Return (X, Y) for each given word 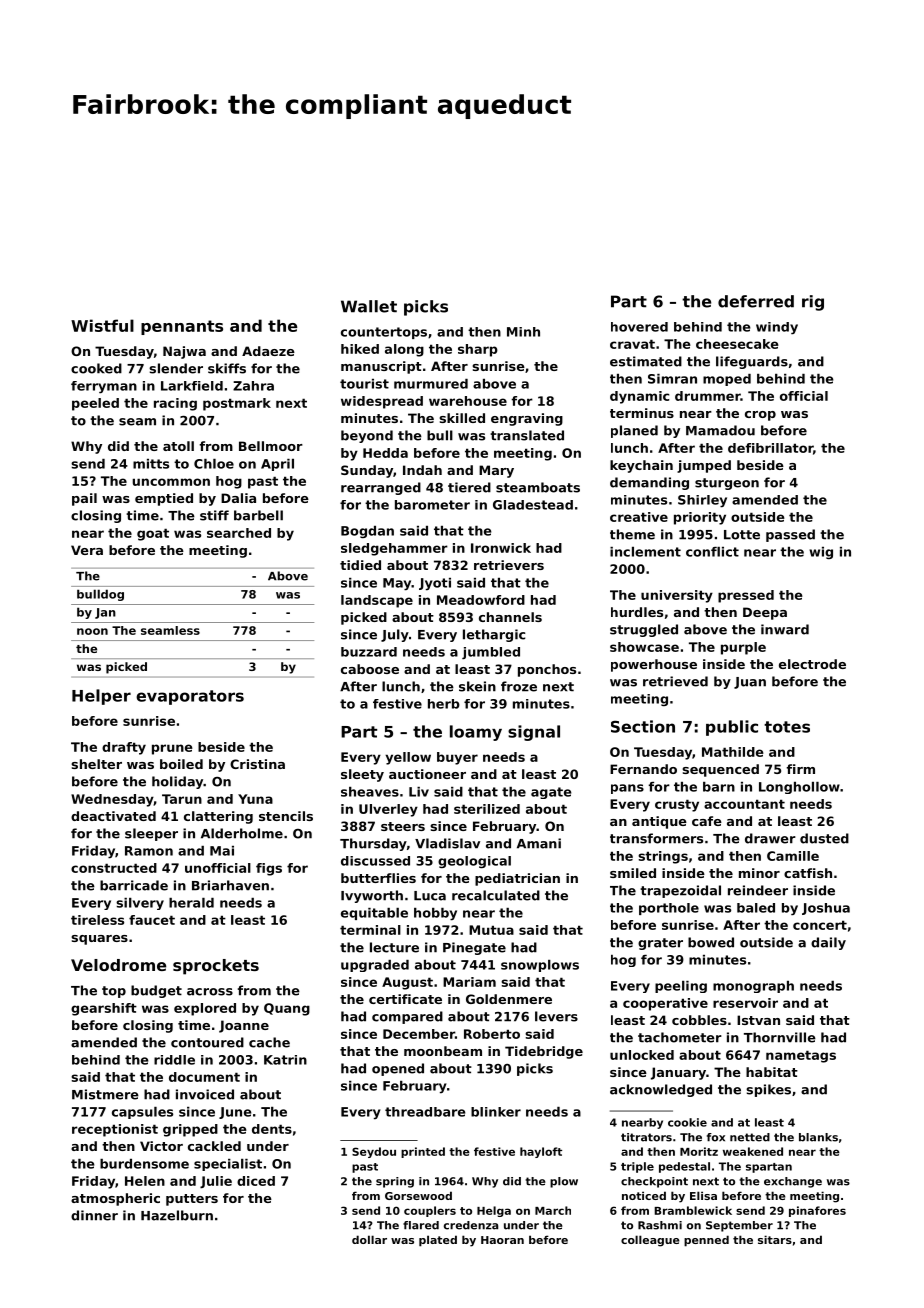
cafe (707, 821)
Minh (523, 332)
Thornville (780, 1037)
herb (444, 704)
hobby (435, 914)
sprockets (216, 967)
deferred (756, 301)
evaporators (190, 697)
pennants (182, 327)
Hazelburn (177, 1215)
